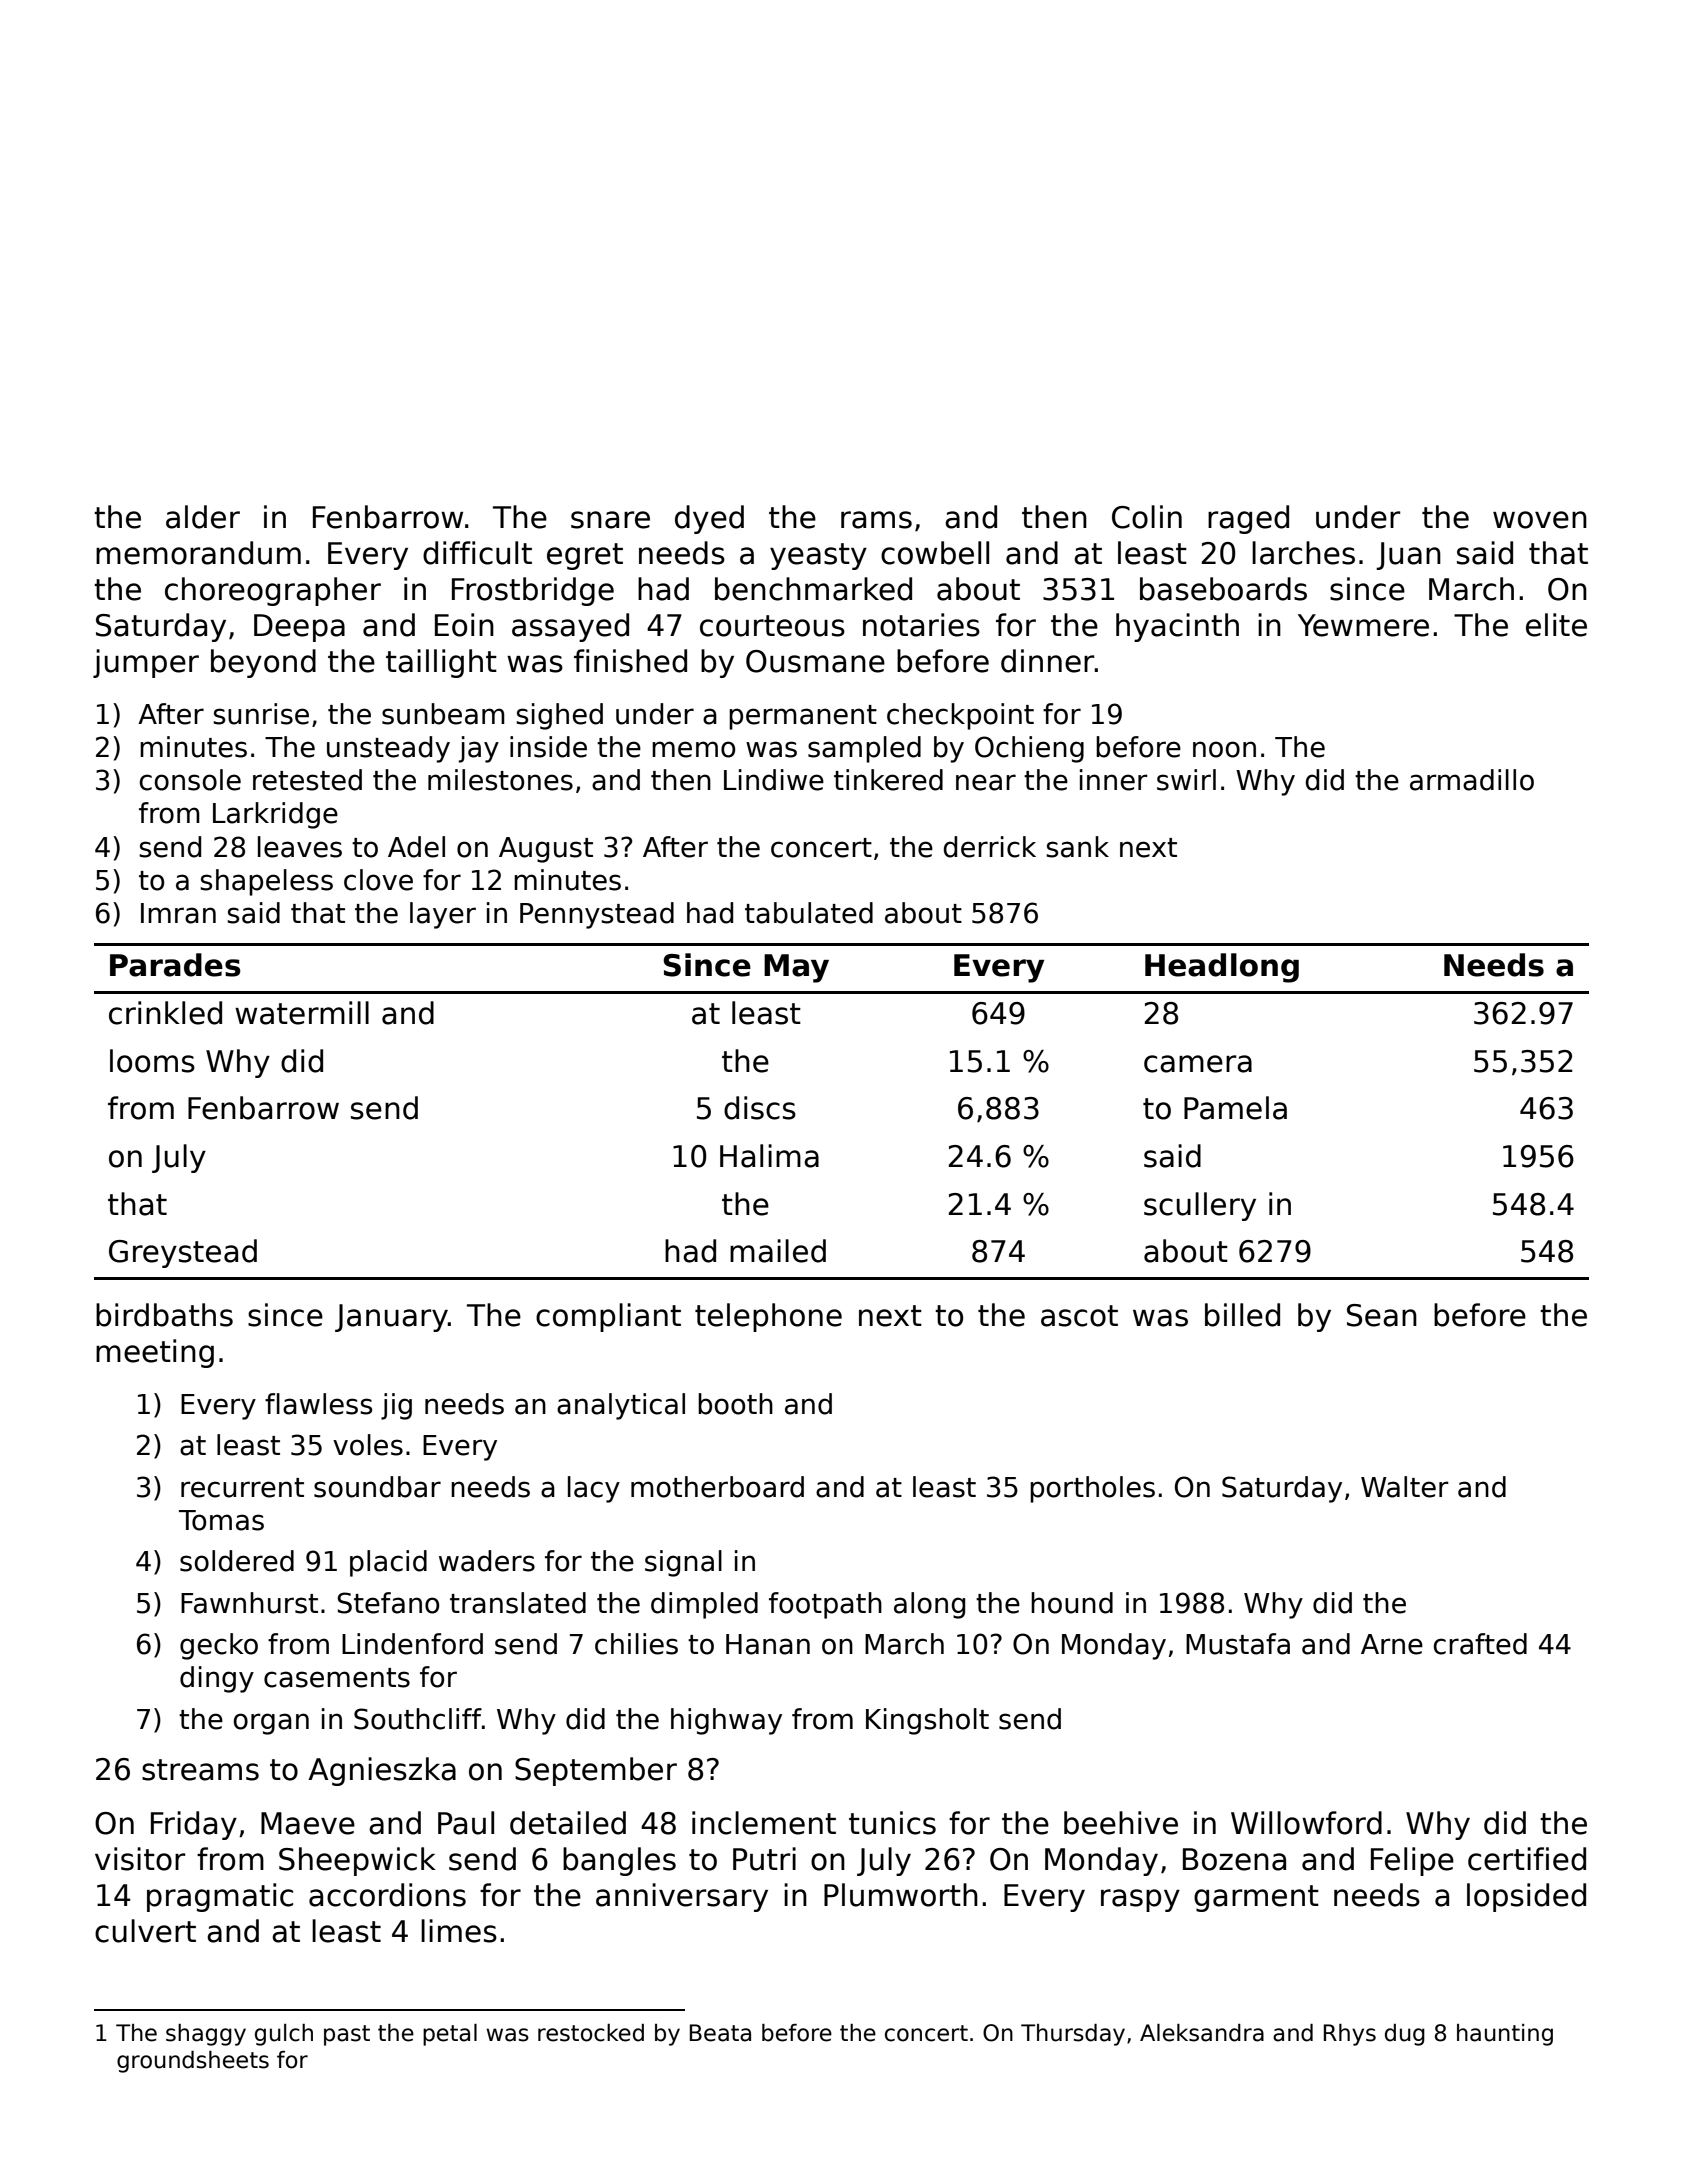 The height and width of the screenshot is (2178, 1683). What do you see at coordinates (1540, 520) in the screenshot?
I see `woven` at bounding box center [1540, 520].
